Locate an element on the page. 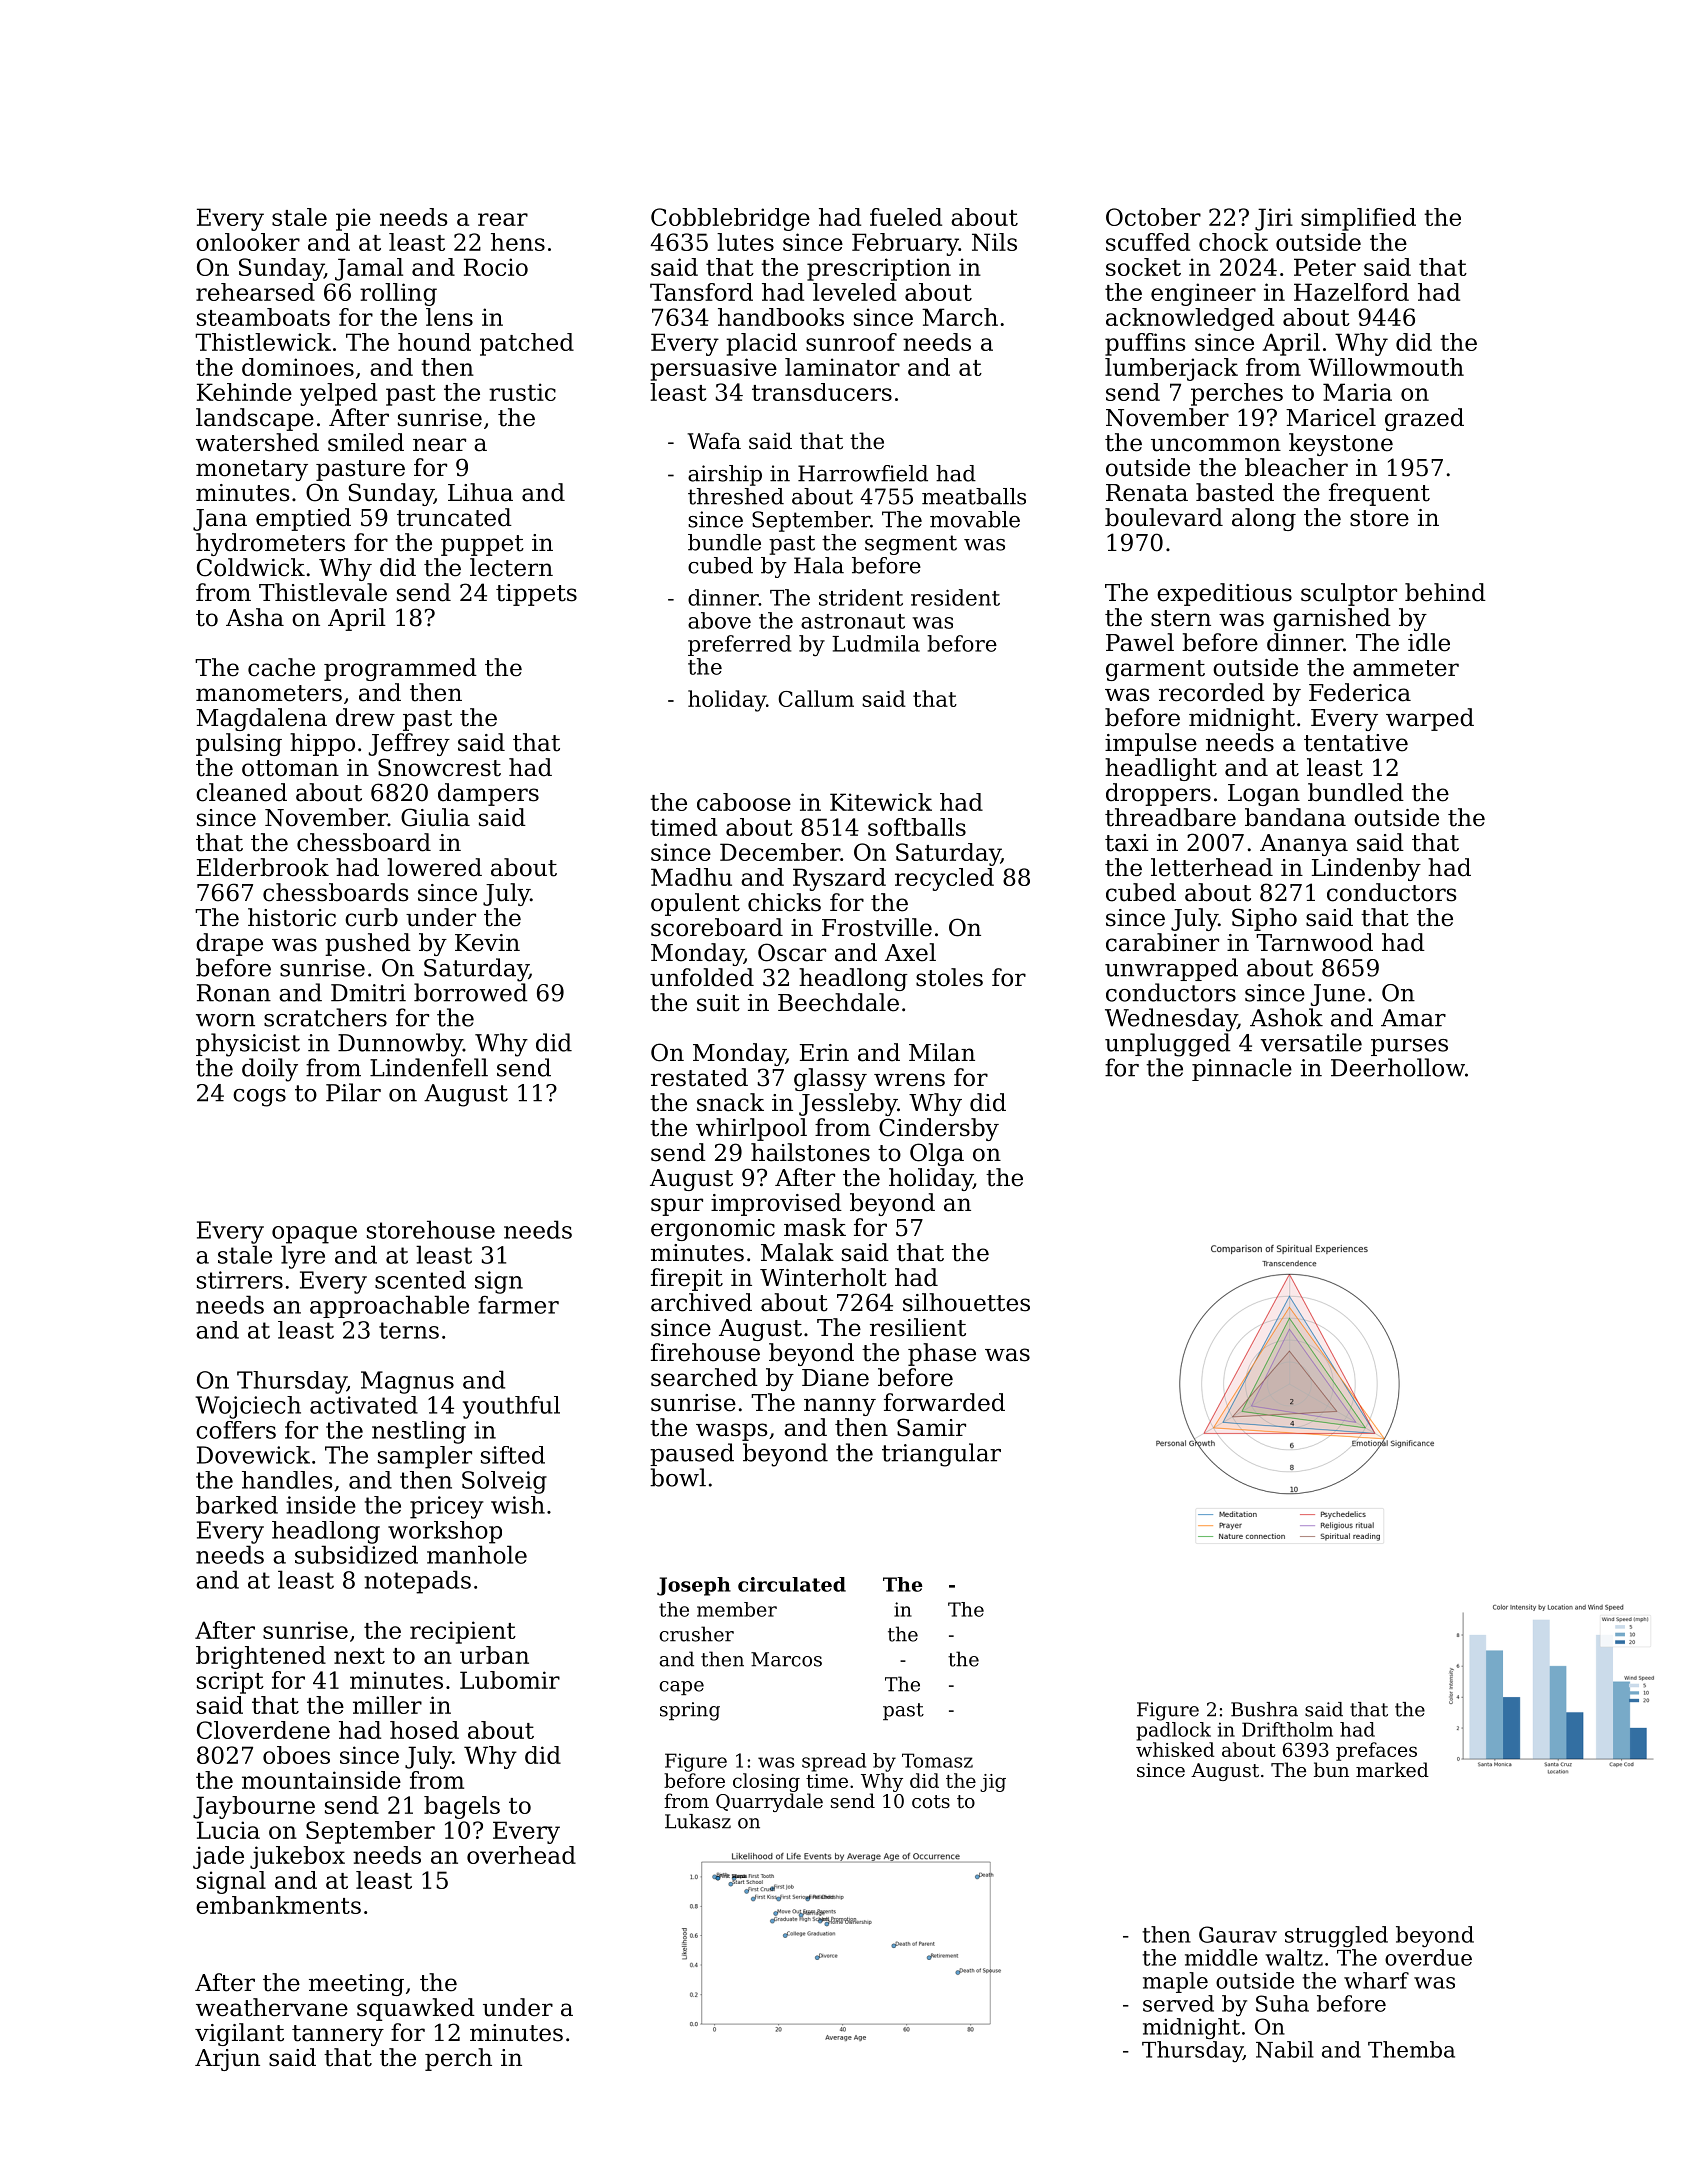  fueled is located at coordinates (906, 217).
